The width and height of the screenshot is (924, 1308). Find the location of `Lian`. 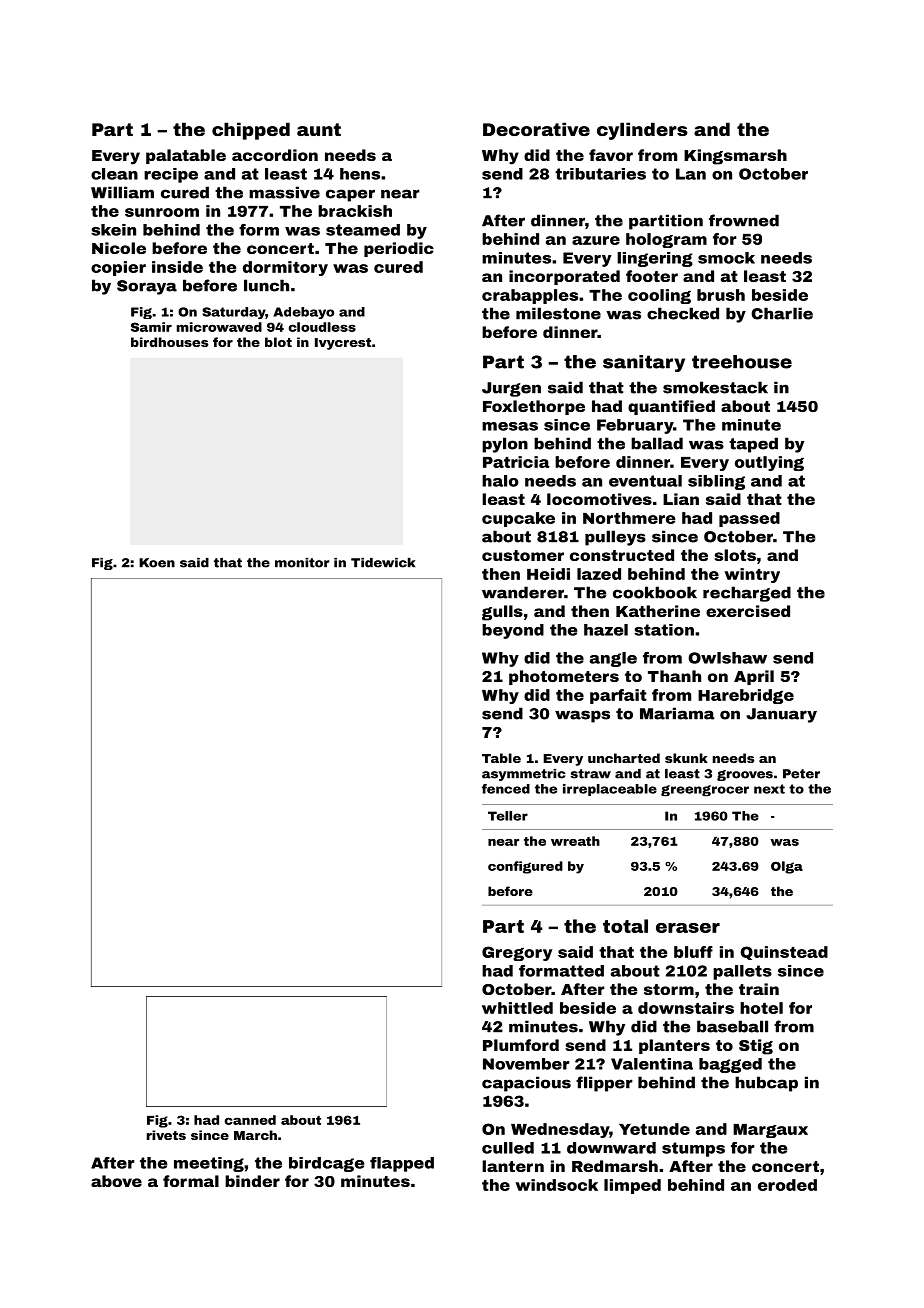

Lian is located at coordinates (681, 499).
